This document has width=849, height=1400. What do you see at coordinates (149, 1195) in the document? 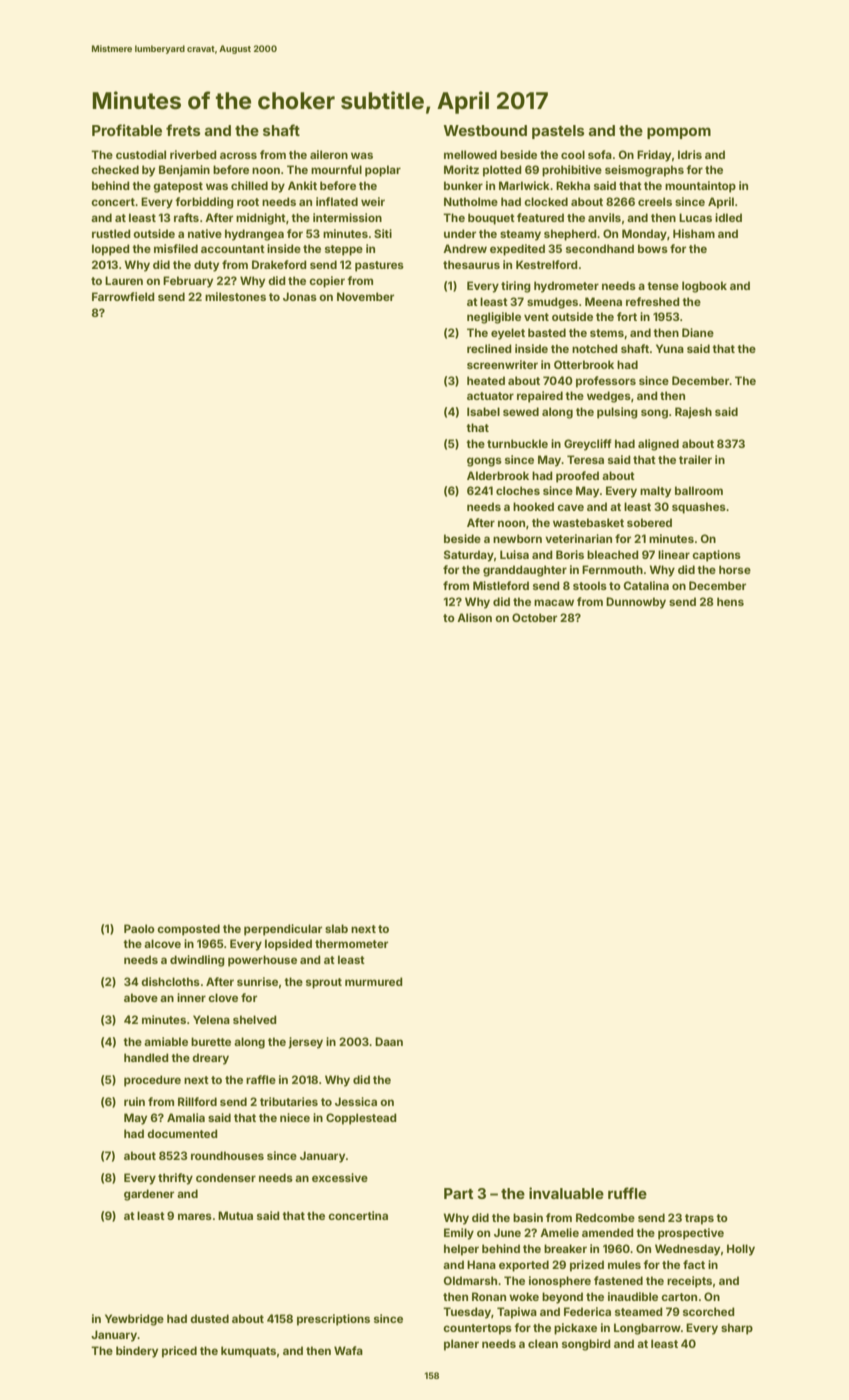
I see `gardener` at bounding box center [149, 1195].
